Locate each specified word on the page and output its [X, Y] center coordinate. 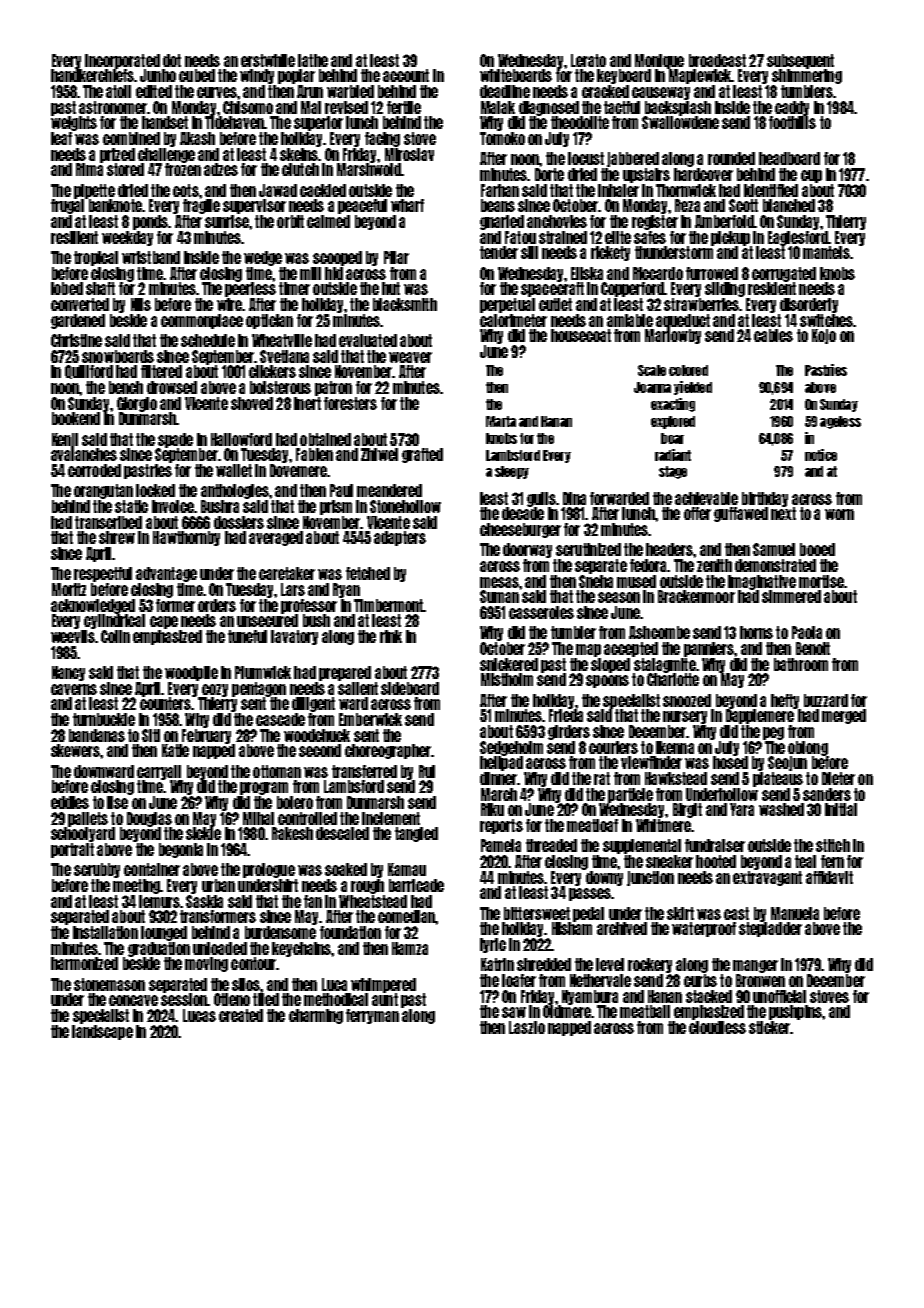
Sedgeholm [511, 748]
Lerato [588, 60]
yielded [693, 388]
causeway [661, 93]
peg [773, 733]
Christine [76, 340]
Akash [197, 138]
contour [254, 963]
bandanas [97, 735]
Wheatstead [373, 901]
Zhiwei [379, 454]
